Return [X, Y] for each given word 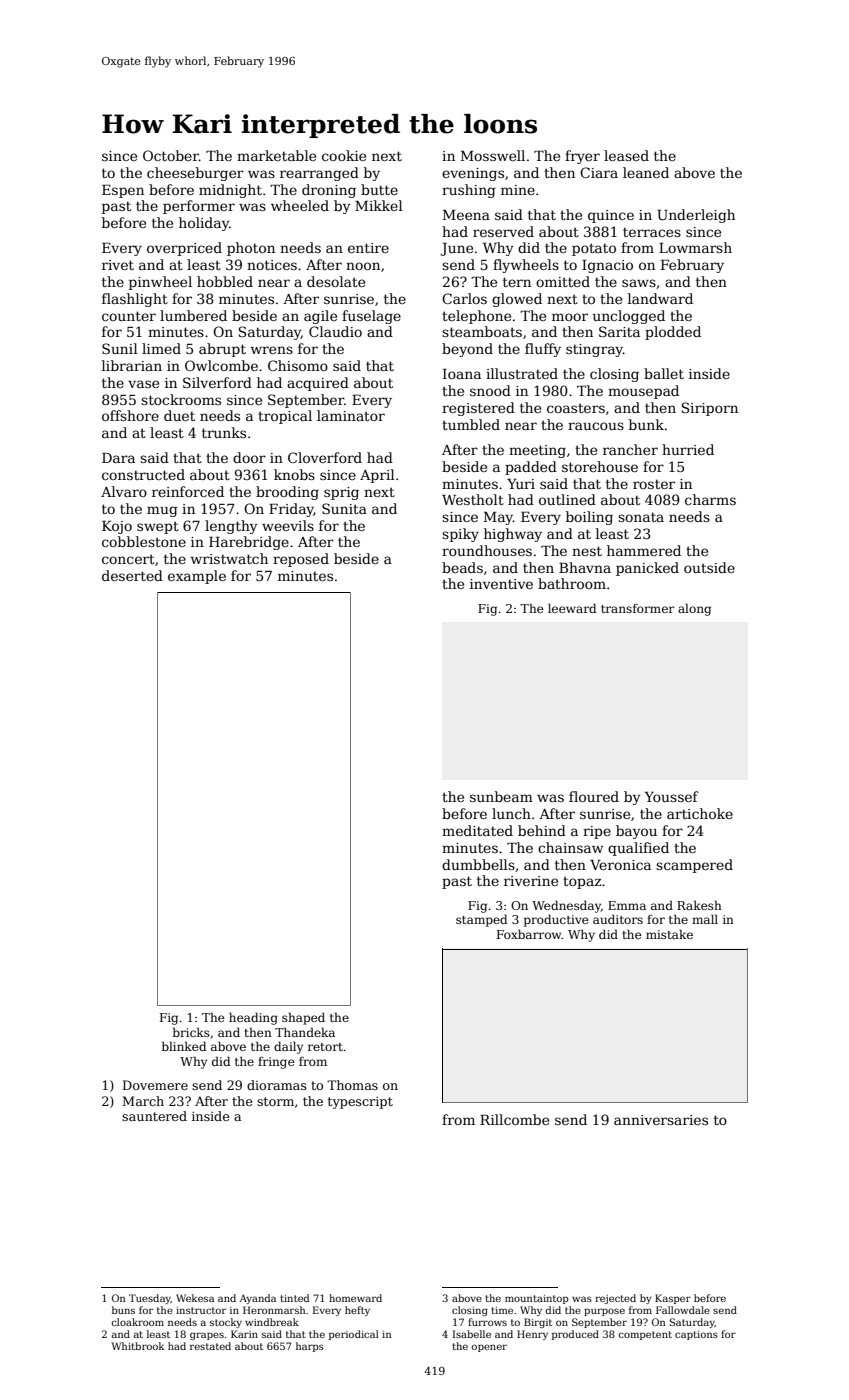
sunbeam [501, 796]
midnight [230, 191]
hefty [357, 1311]
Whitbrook [138, 1346]
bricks [191, 1032]
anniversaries [661, 1120]
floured [594, 796]
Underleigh [696, 216]
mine [518, 190]
